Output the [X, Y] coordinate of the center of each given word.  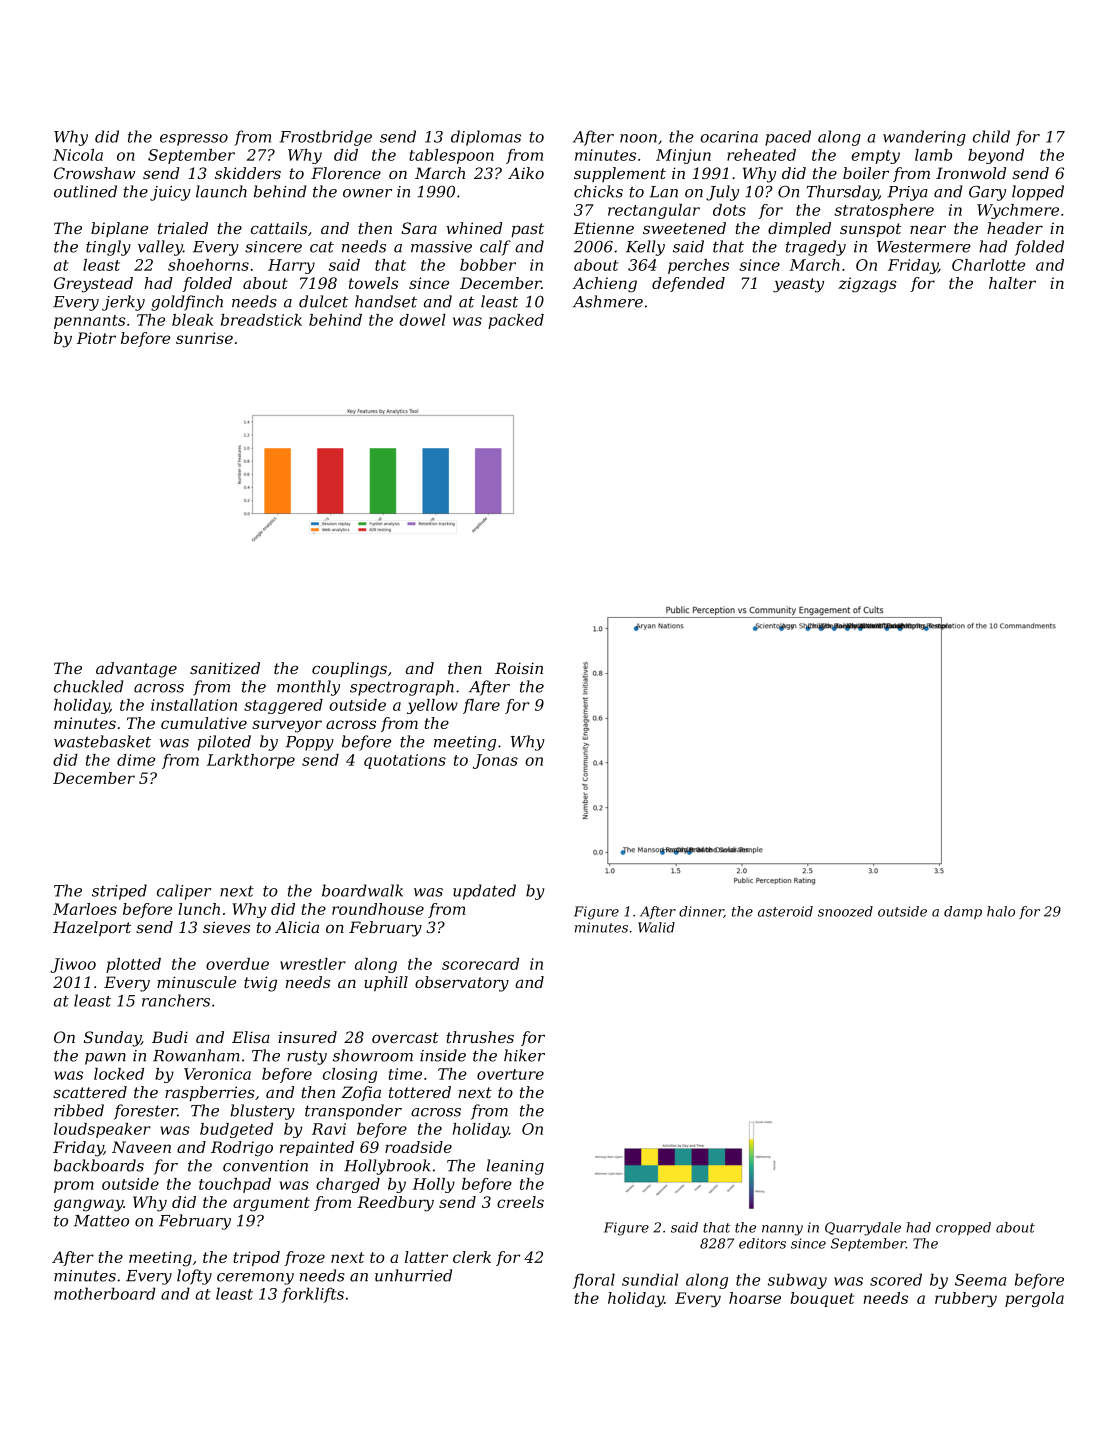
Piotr [96, 338]
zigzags [867, 285]
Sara [419, 228]
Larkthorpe [251, 761]
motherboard [105, 1293]
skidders [248, 173]
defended [688, 284]
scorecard [480, 964]
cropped [963, 1228]
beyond [996, 156]
